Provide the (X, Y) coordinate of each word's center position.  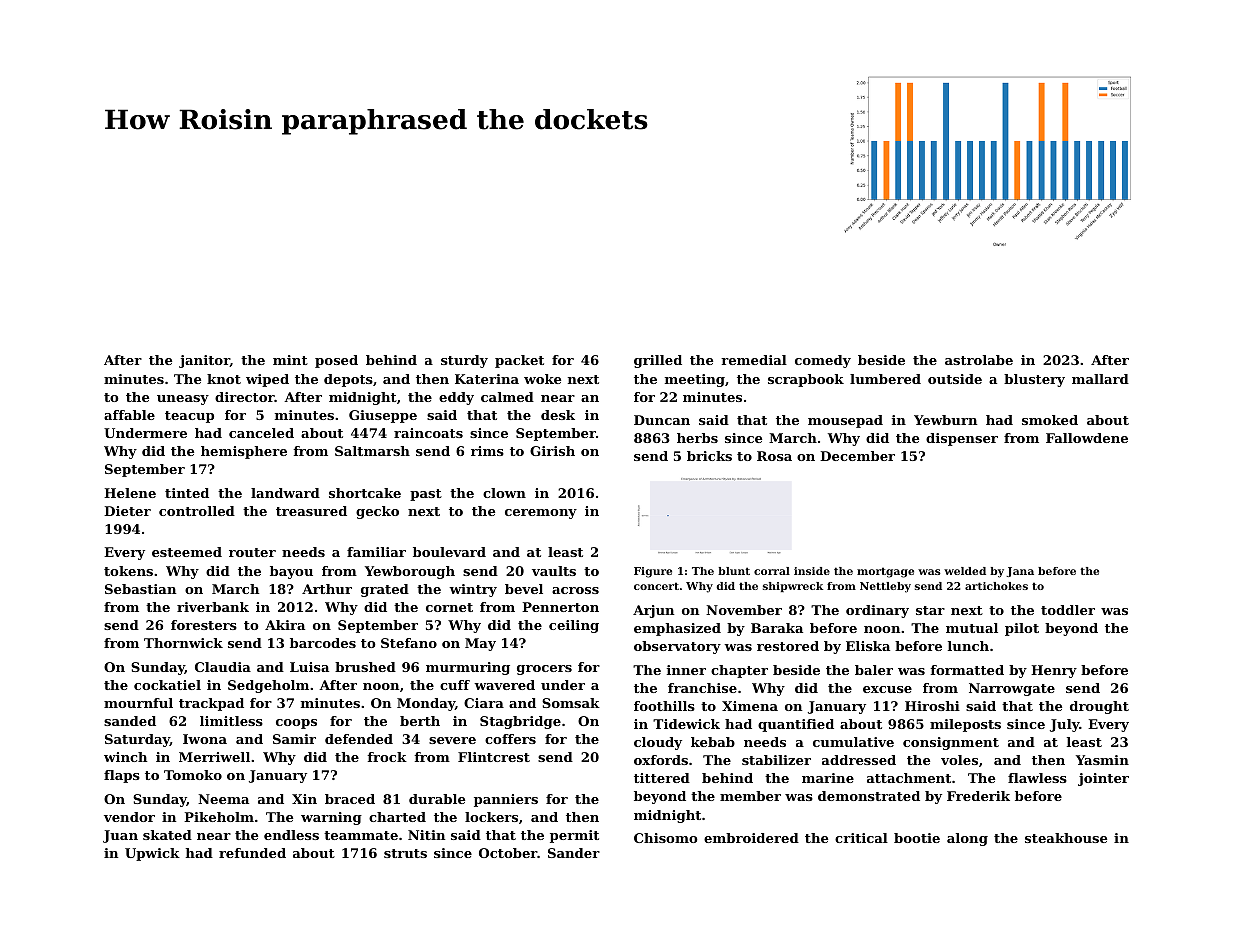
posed (336, 361)
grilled (658, 361)
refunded (252, 853)
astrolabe (979, 360)
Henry (1054, 671)
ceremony (541, 514)
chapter (739, 671)
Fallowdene (1087, 438)
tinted (187, 493)
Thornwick (183, 643)
